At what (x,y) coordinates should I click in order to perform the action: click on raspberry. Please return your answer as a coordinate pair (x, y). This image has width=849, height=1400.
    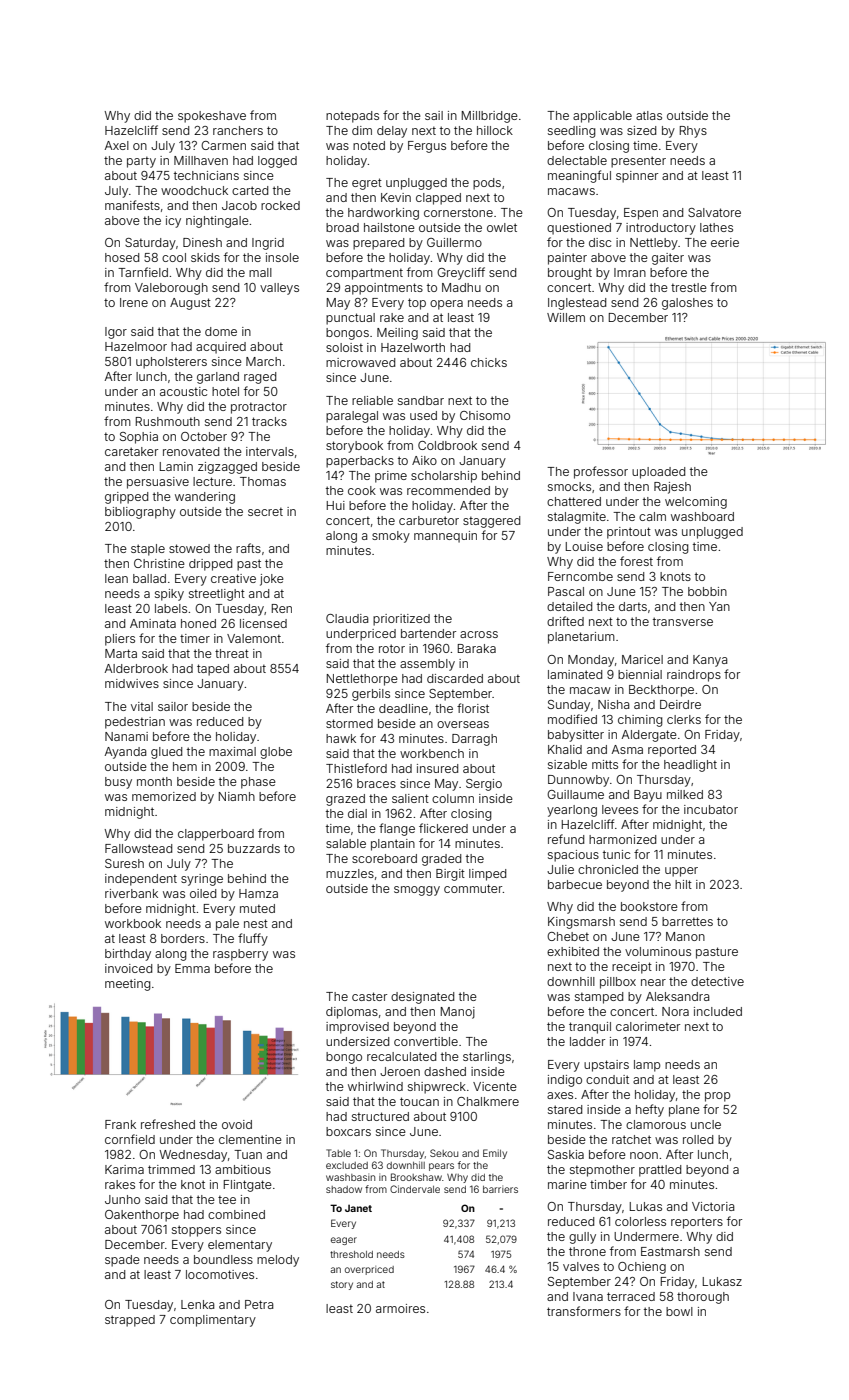
    Looking at the image, I should click on (240, 955).
